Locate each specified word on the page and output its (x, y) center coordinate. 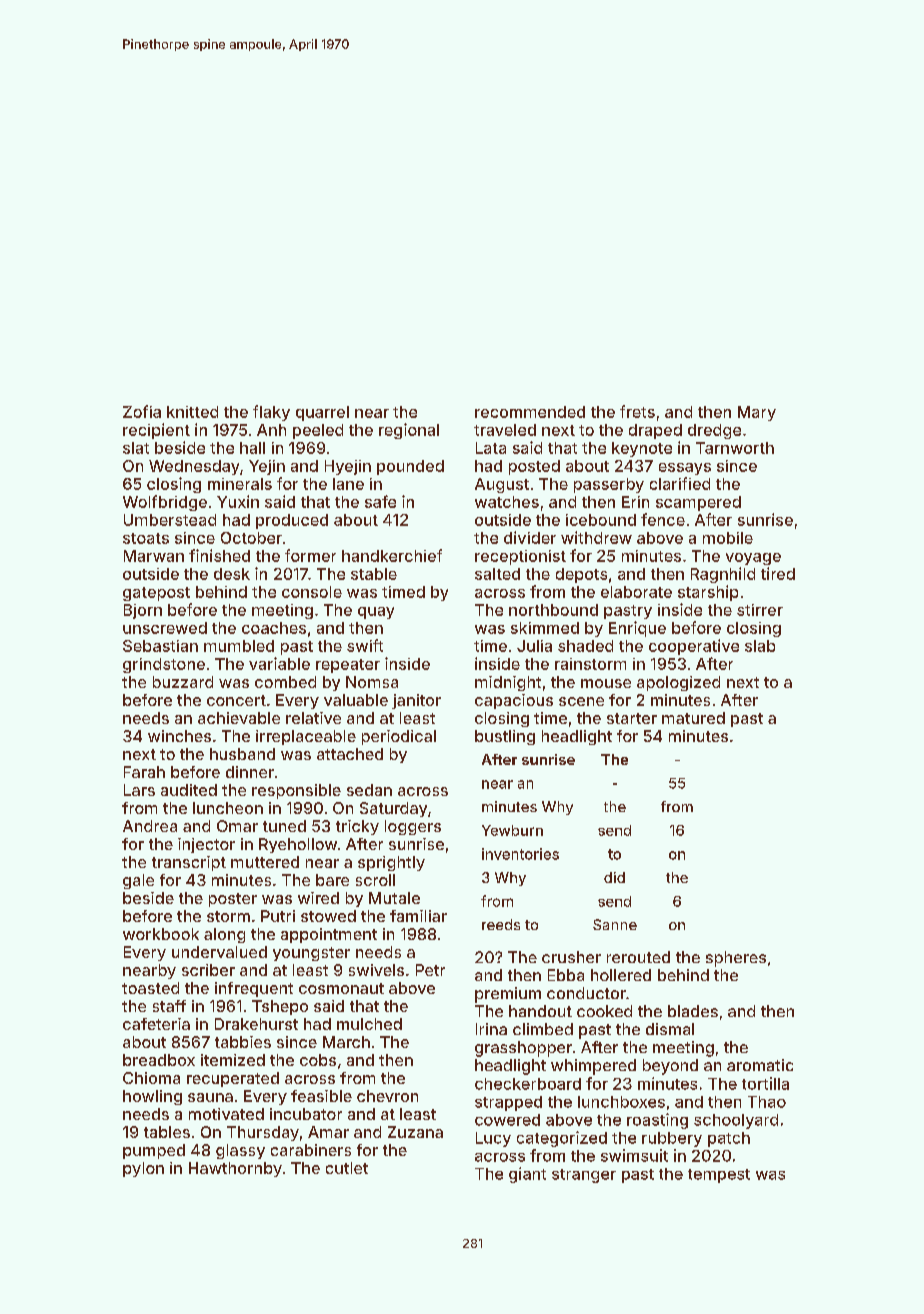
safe (380, 501)
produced (292, 521)
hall (252, 448)
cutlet (347, 1168)
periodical (399, 737)
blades (693, 1011)
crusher (571, 957)
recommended (530, 412)
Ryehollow (298, 845)
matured (693, 718)
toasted (150, 988)
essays (685, 469)
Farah (144, 772)
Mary (757, 413)
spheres (736, 959)
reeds (501, 924)
